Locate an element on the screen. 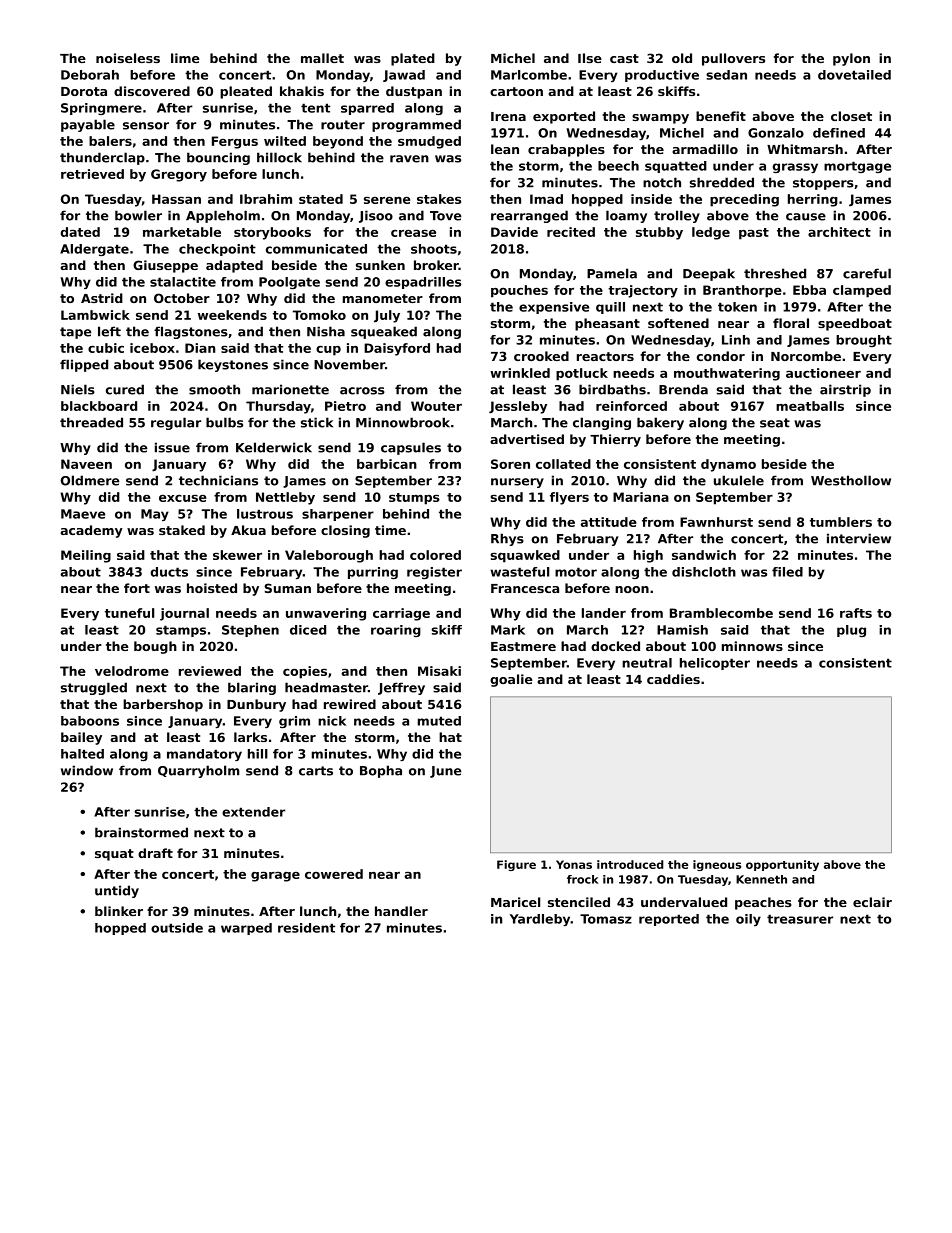 The image size is (952, 1233). mortgage is located at coordinates (857, 167).
